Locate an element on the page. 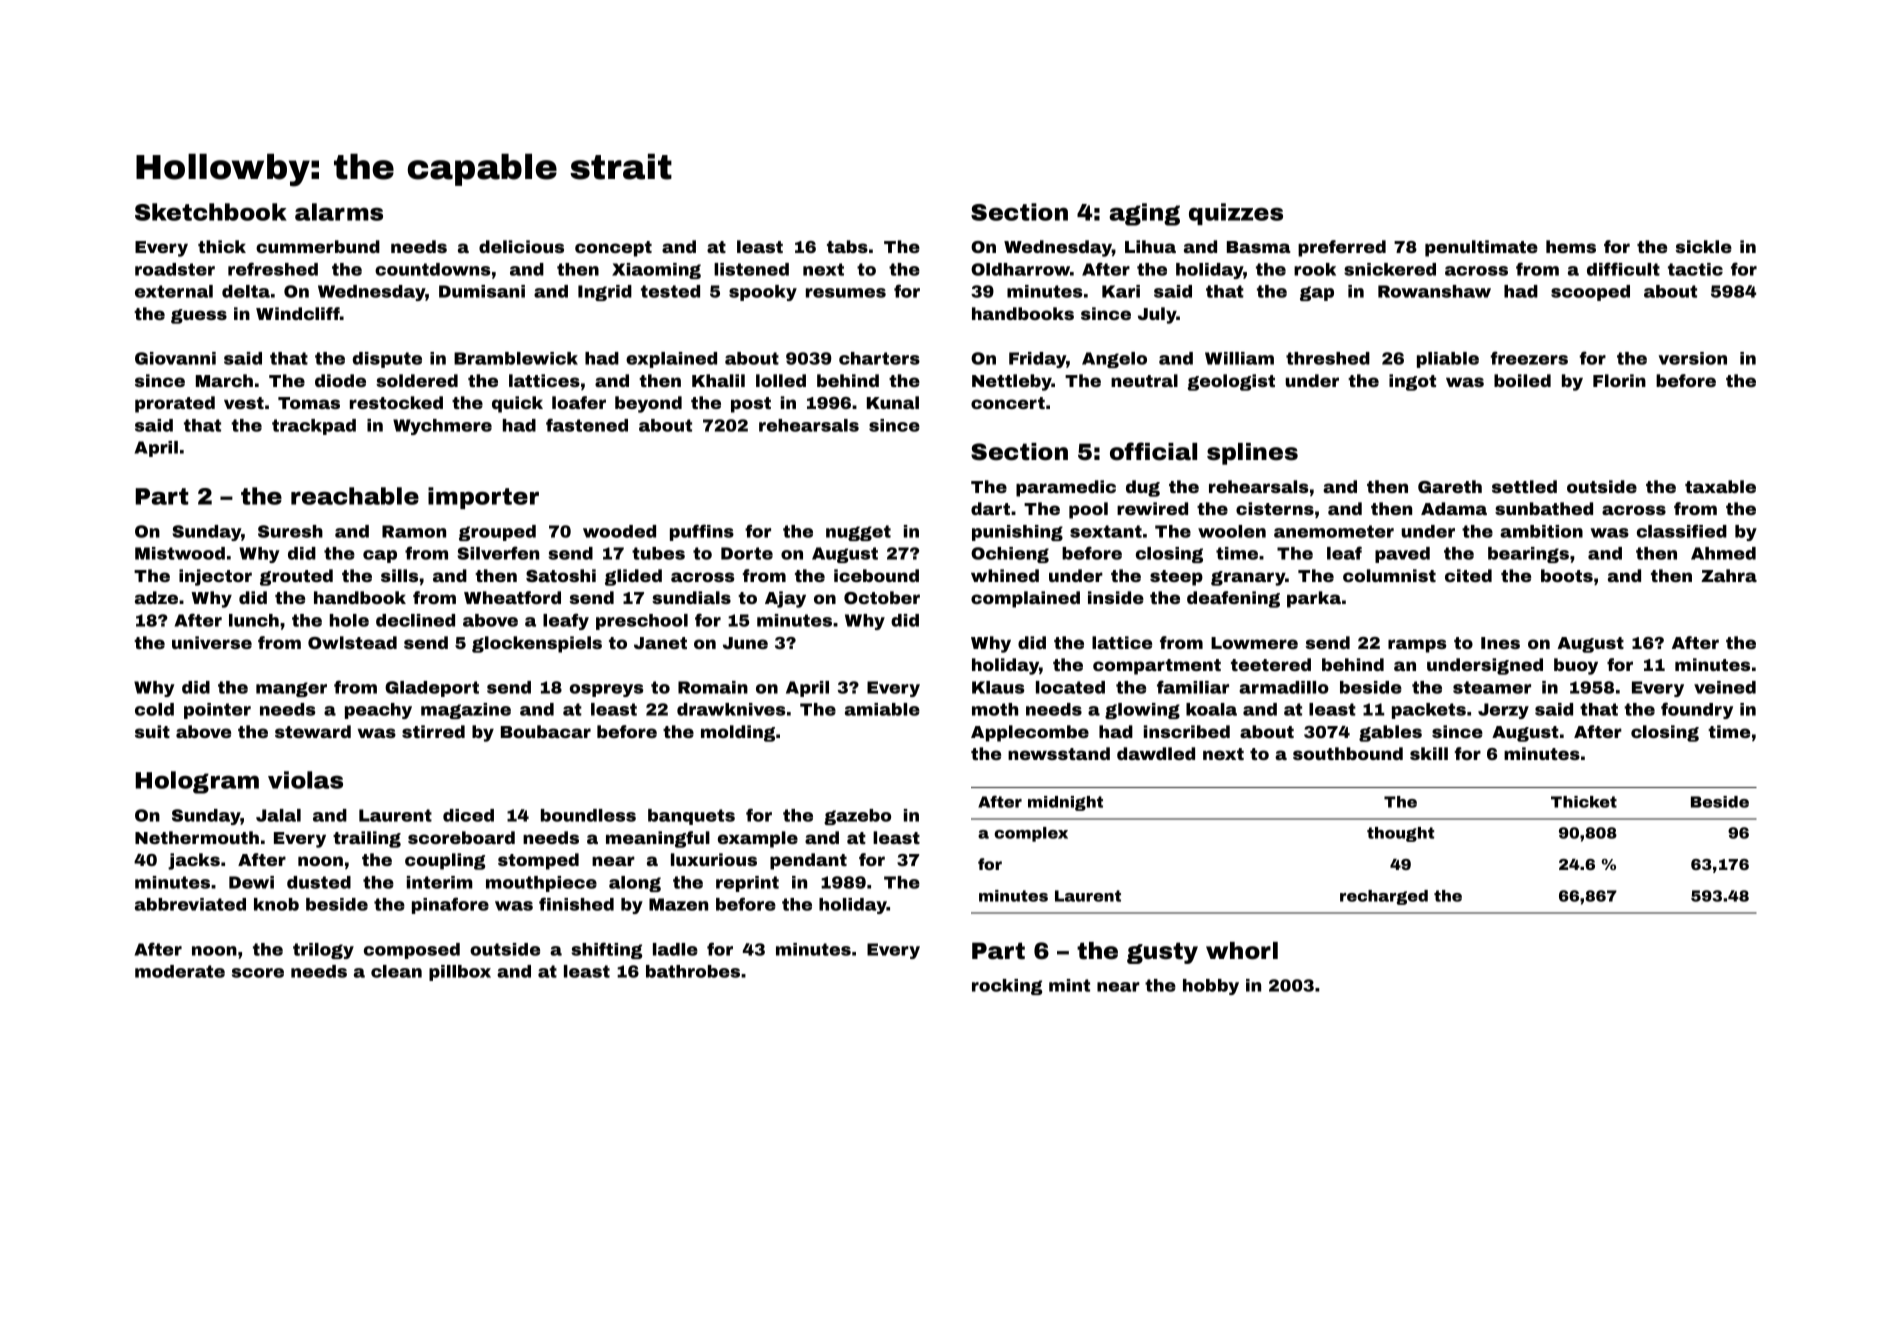 This image has height=1337, width=1891. taxable is located at coordinates (1720, 486).
